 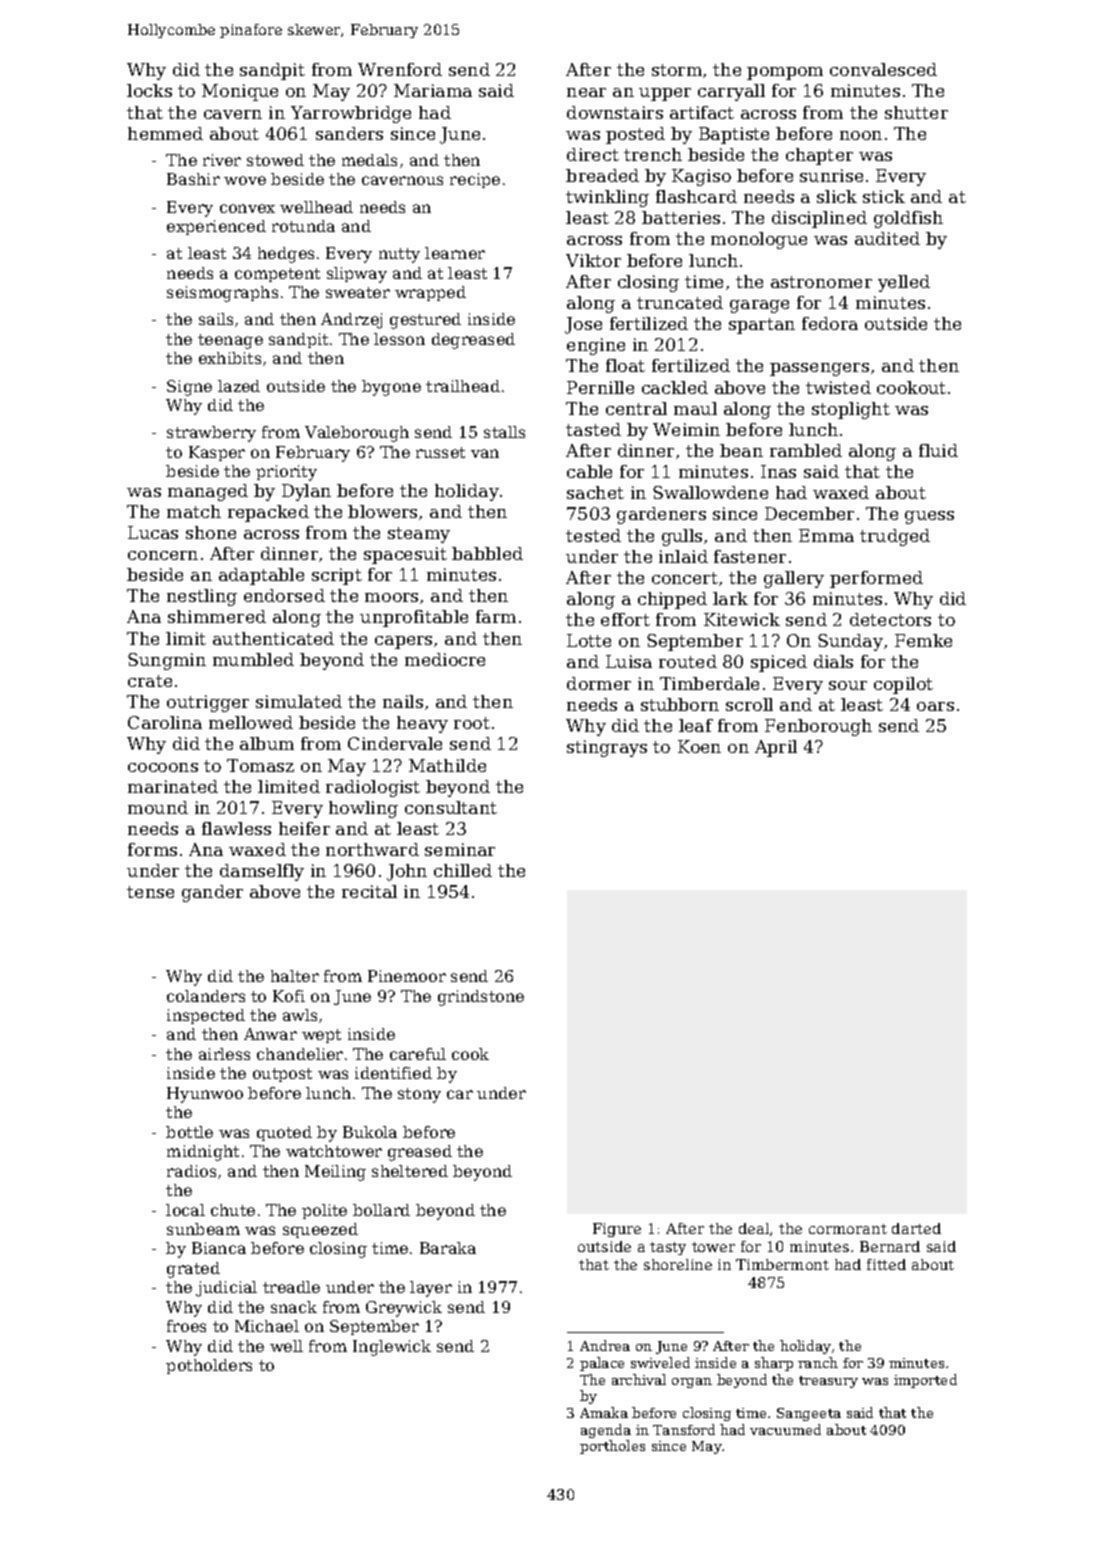 What do you see at coordinates (617, 1230) in the page?
I see `Figure` at bounding box center [617, 1230].
